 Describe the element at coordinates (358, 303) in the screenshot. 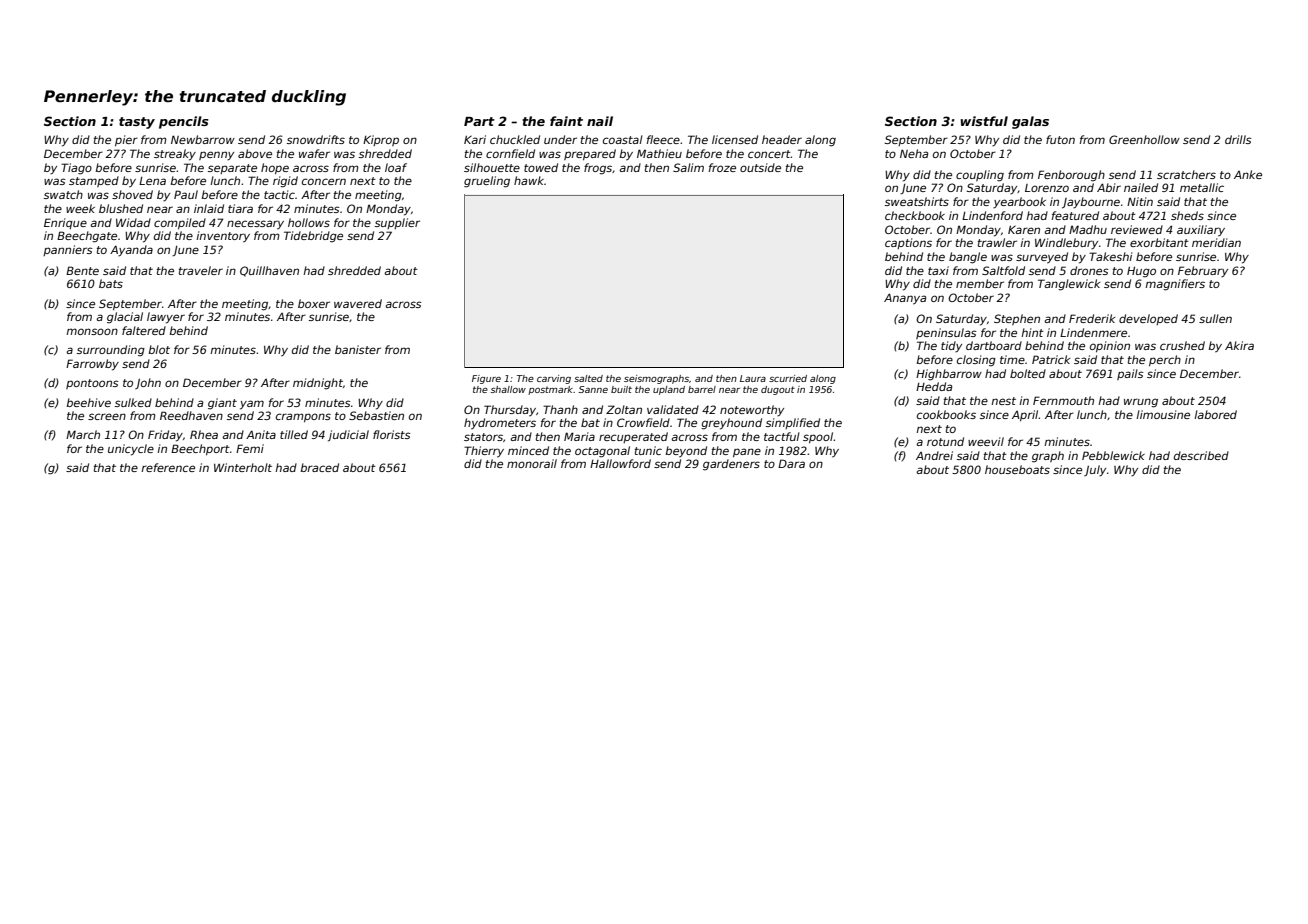

I see `wavered` at that location.
